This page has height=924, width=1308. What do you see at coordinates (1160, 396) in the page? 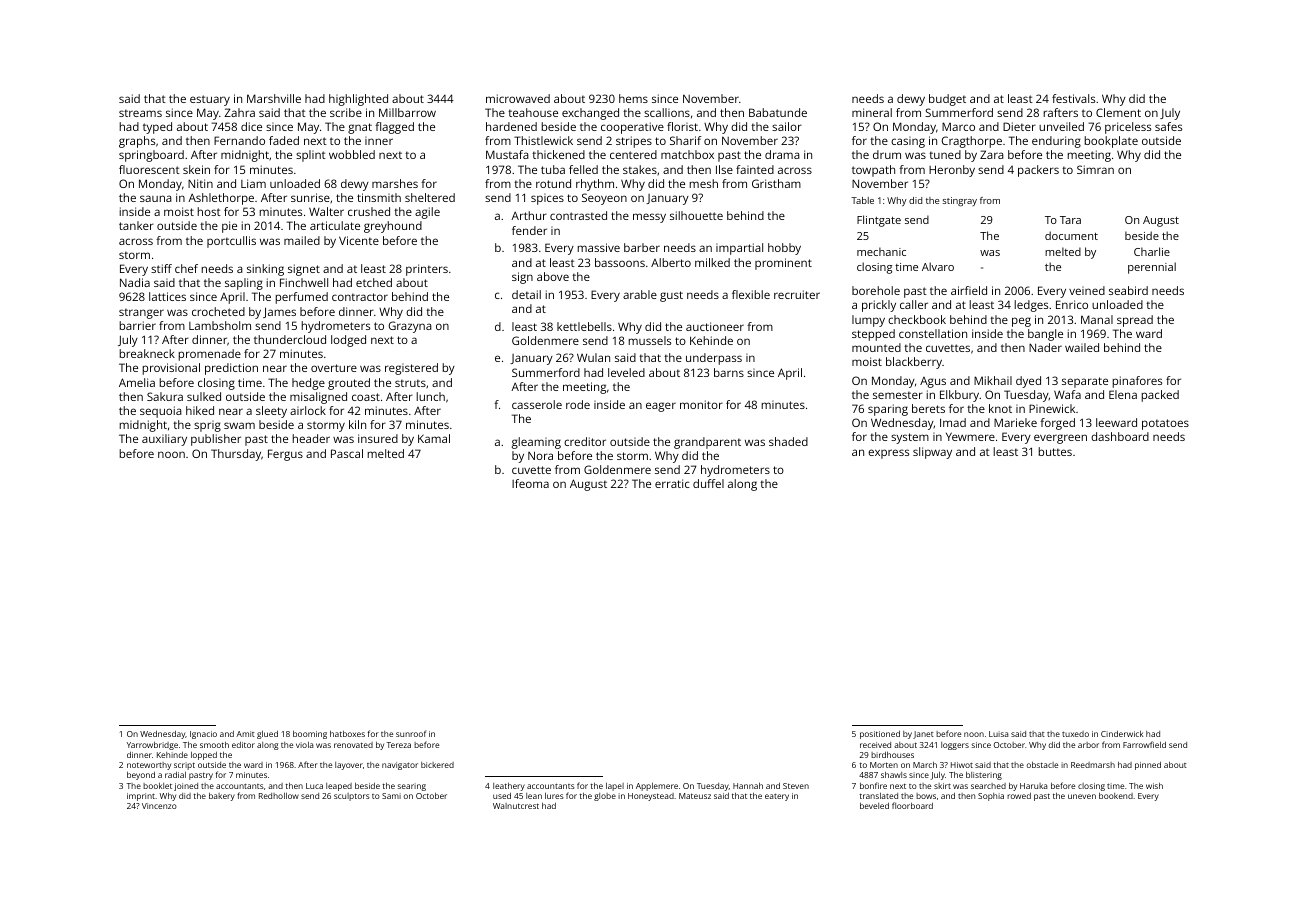
I see `packed` at bounding box center [1160, 396].
